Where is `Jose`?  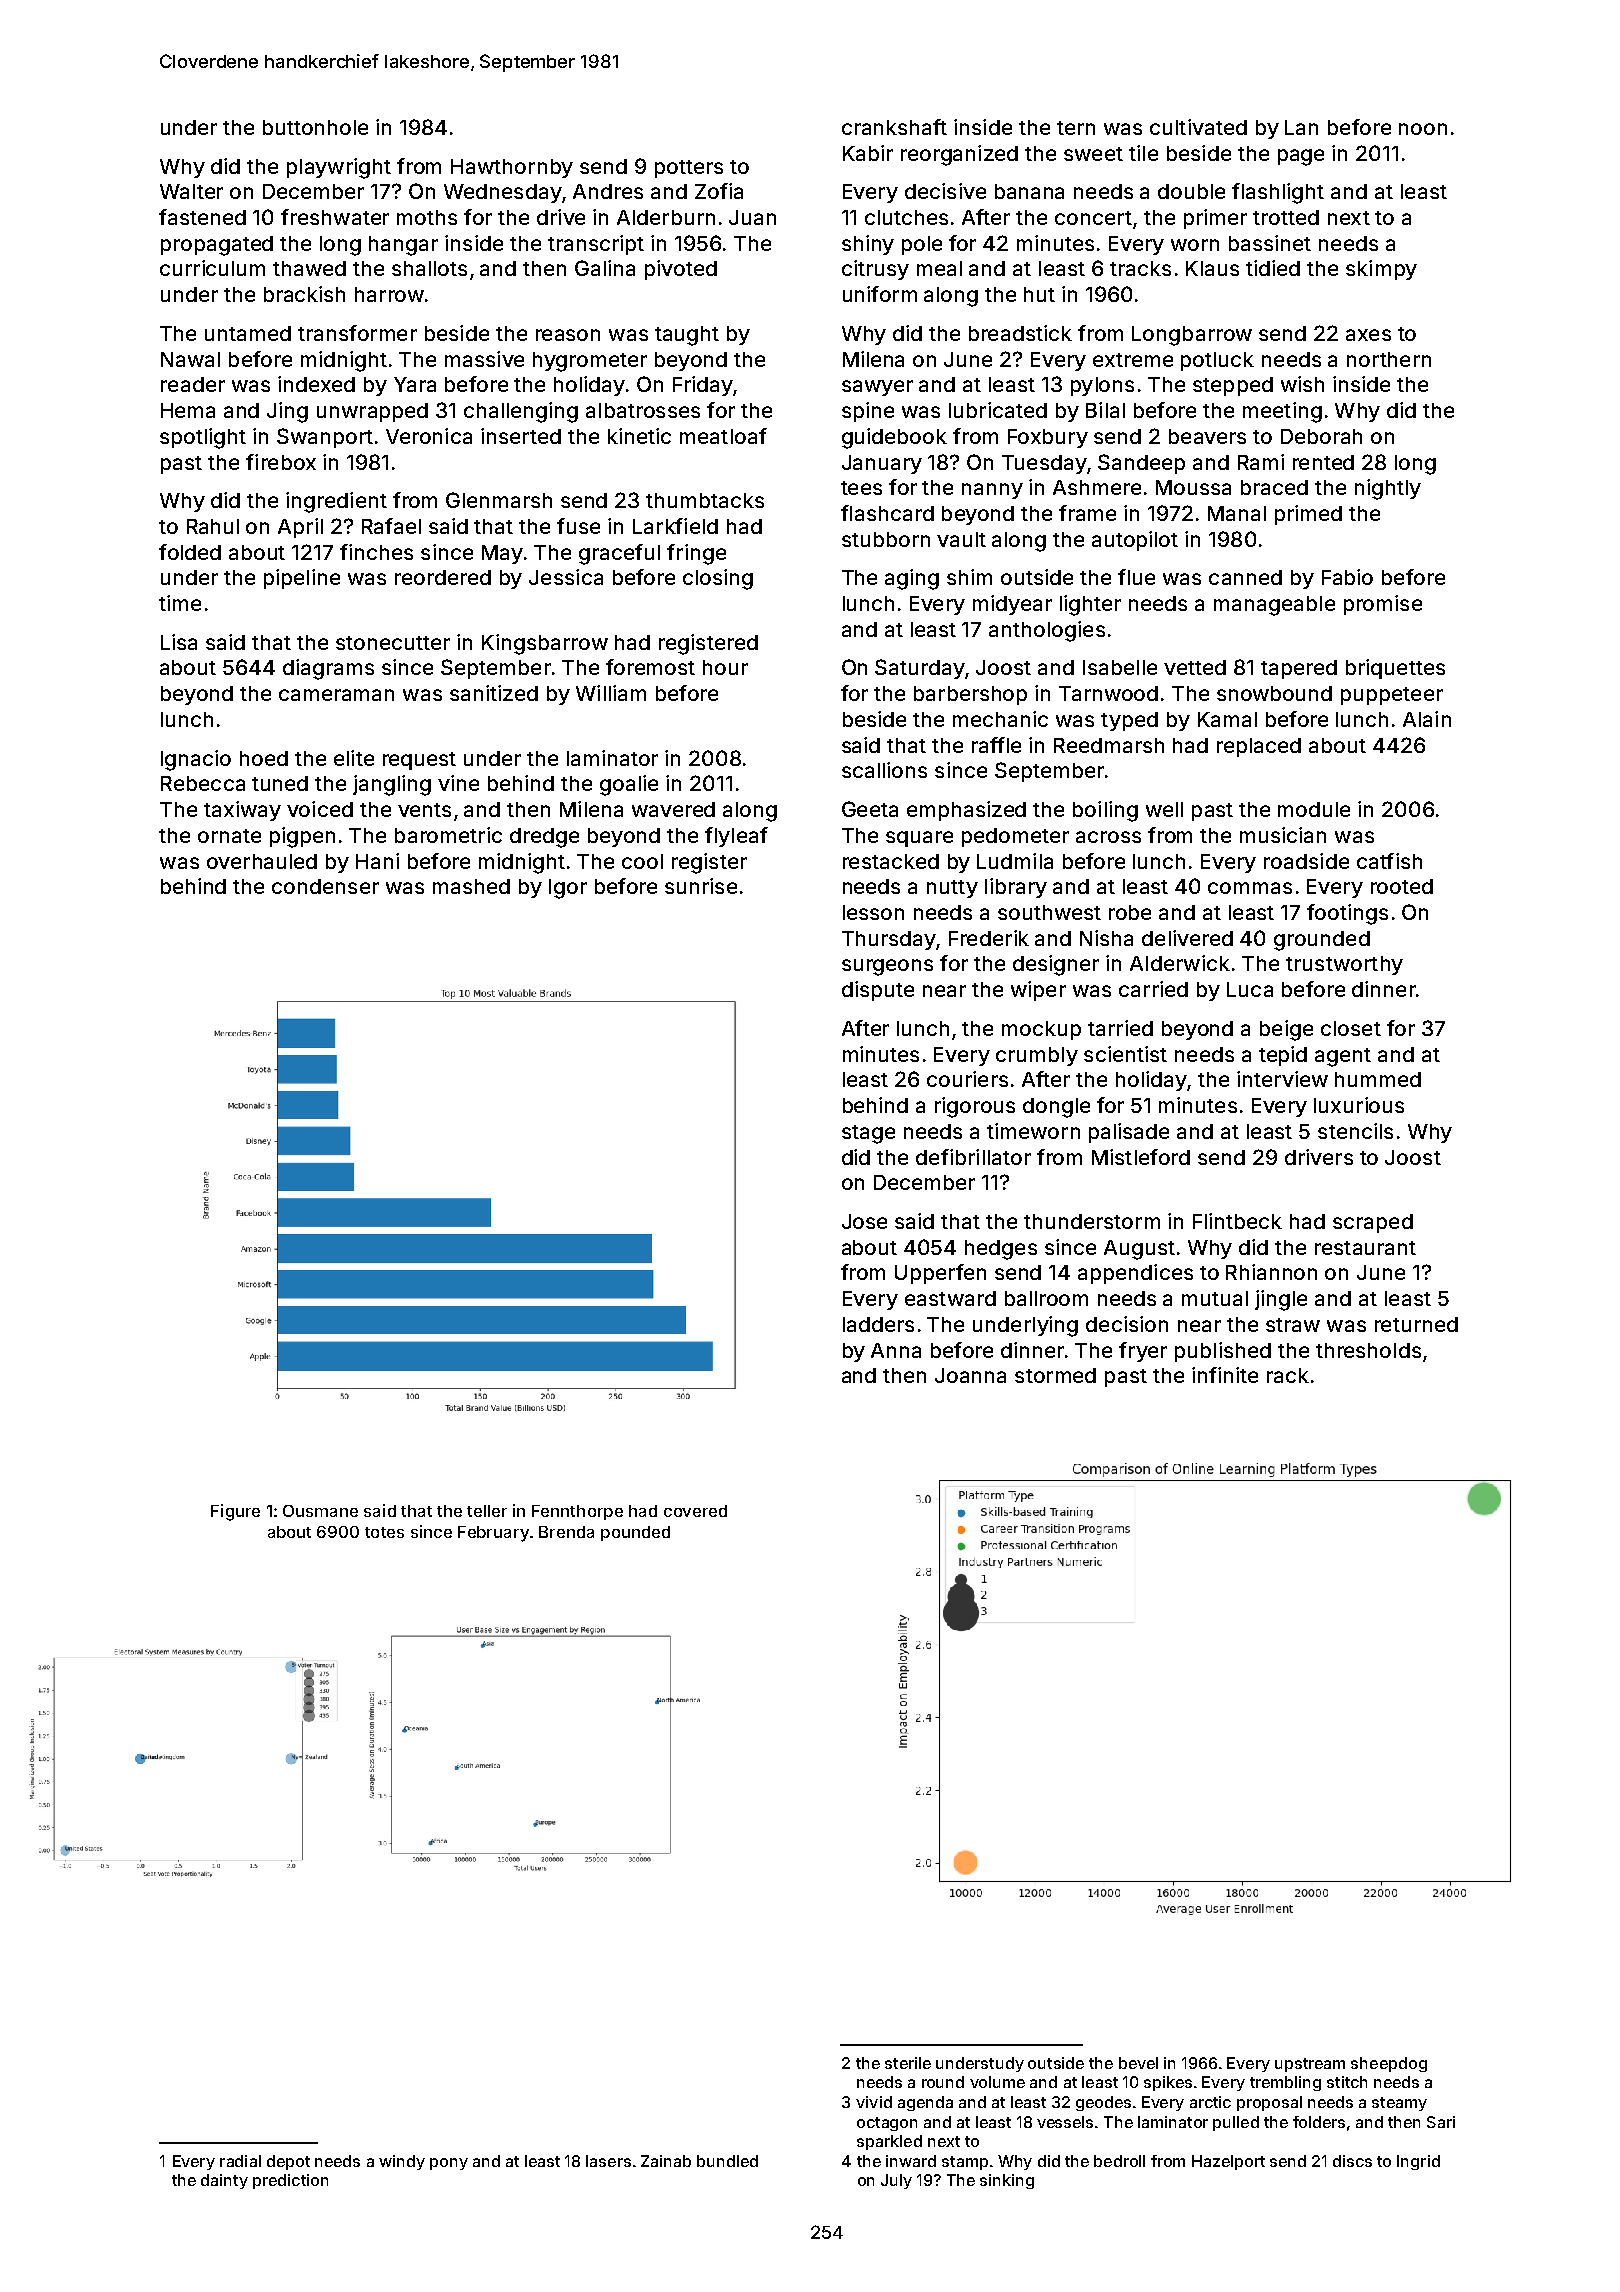 Jose is located at coordinates (864, 1221).
